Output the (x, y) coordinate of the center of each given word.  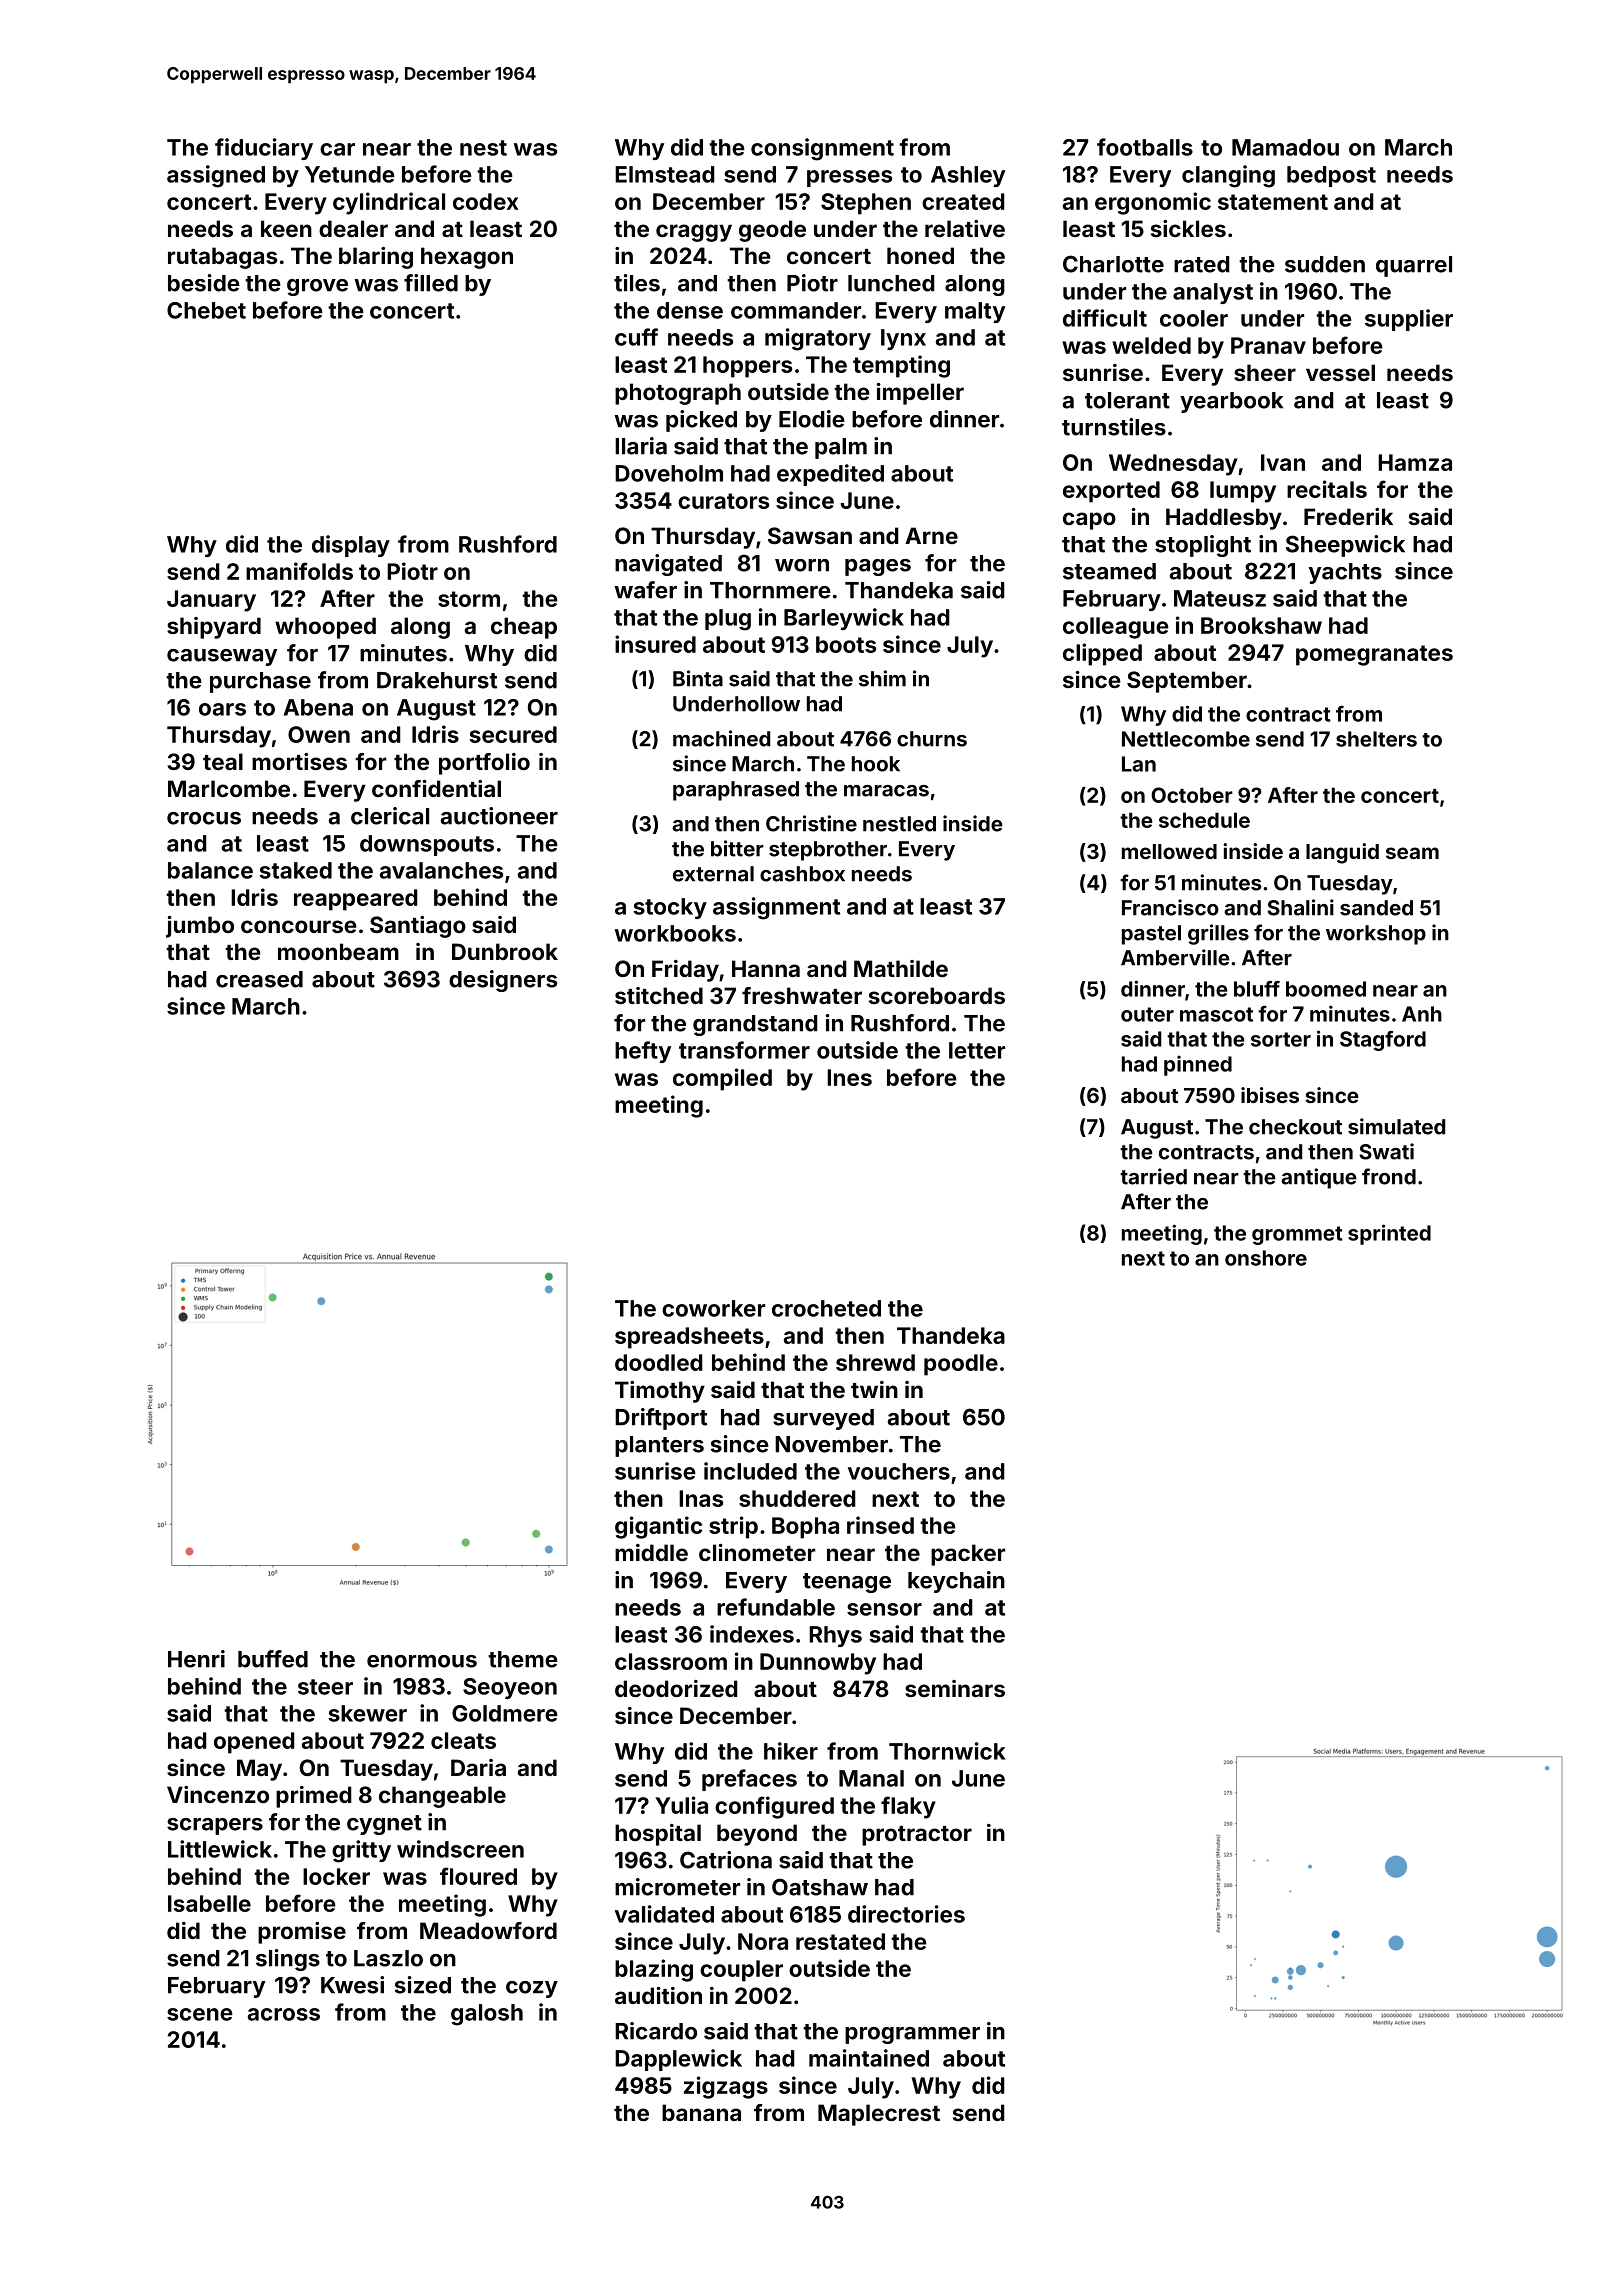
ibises (1270, 1095)
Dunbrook (505, 951)
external (713, 874)
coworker (713, 1308)
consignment (822, 149)
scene (200, 2014)
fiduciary (264, 149)
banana (701, 2112)
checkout (1295, 1127)
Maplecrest (879, 2115)
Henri (196, 1659)
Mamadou (1285, 147)
